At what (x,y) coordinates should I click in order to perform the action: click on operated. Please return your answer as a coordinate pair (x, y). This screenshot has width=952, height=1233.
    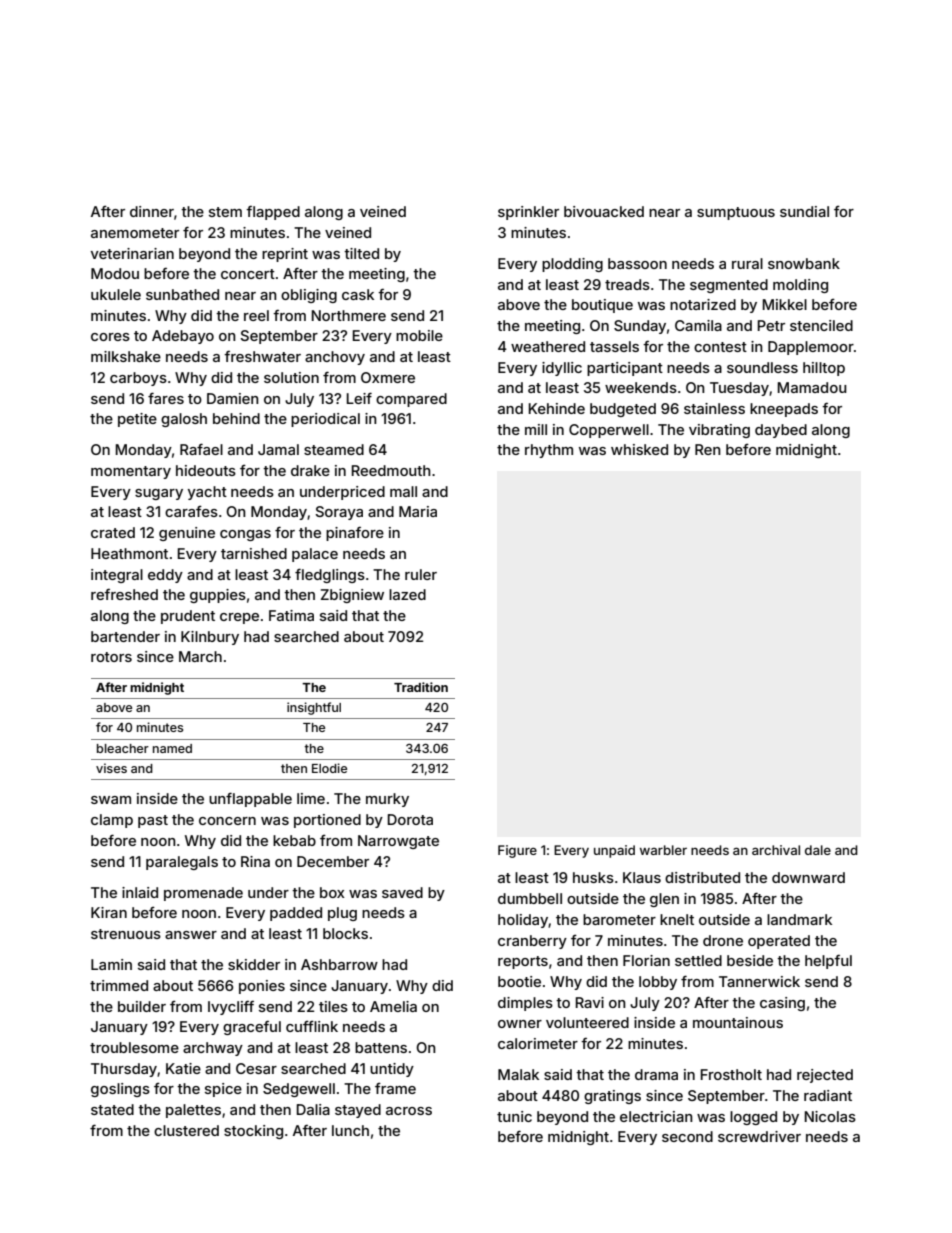
    Looking at the image, I should click on (779, 942).
